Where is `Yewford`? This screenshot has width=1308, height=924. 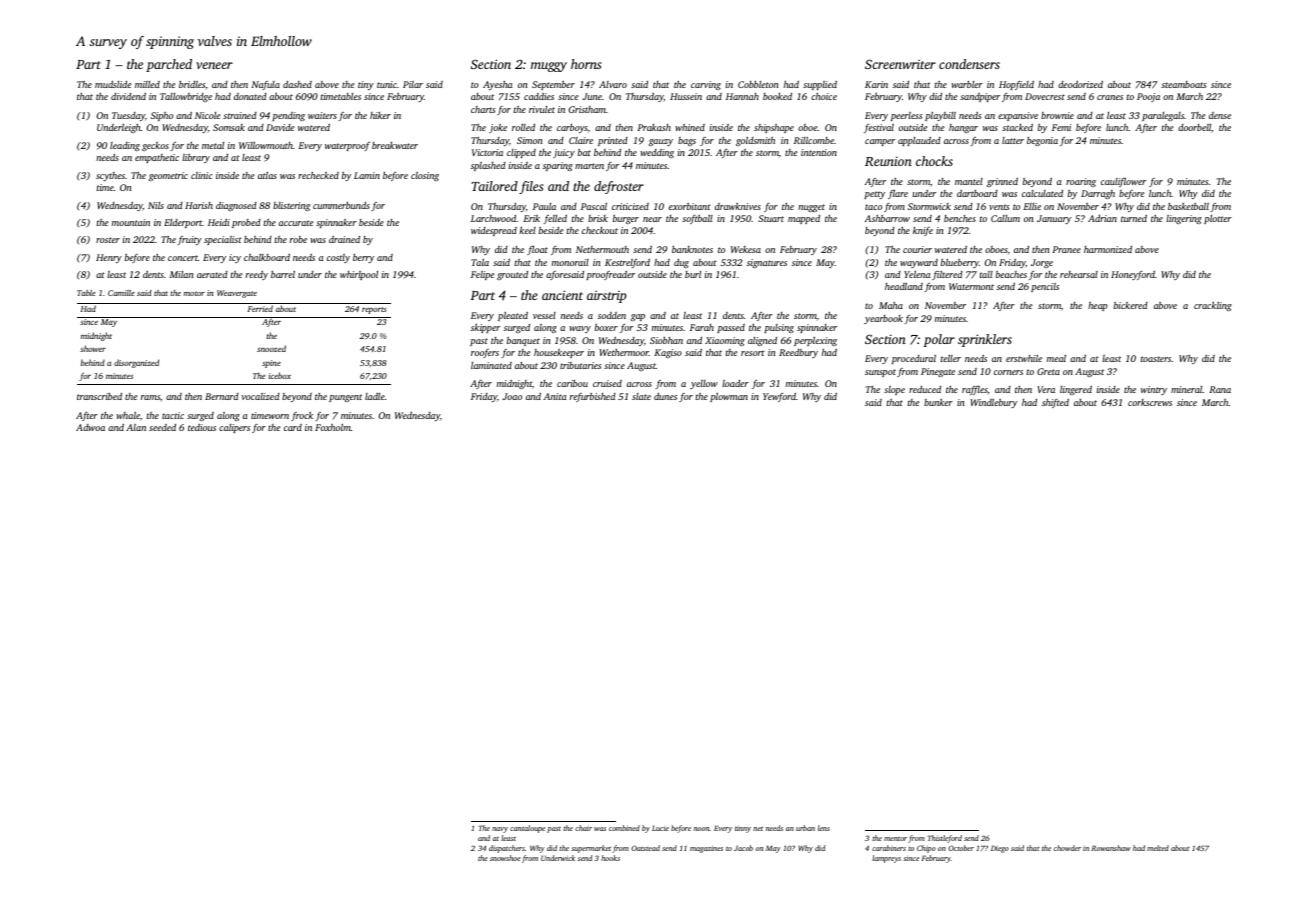
Yewford is located at coordinates (779, 397).
